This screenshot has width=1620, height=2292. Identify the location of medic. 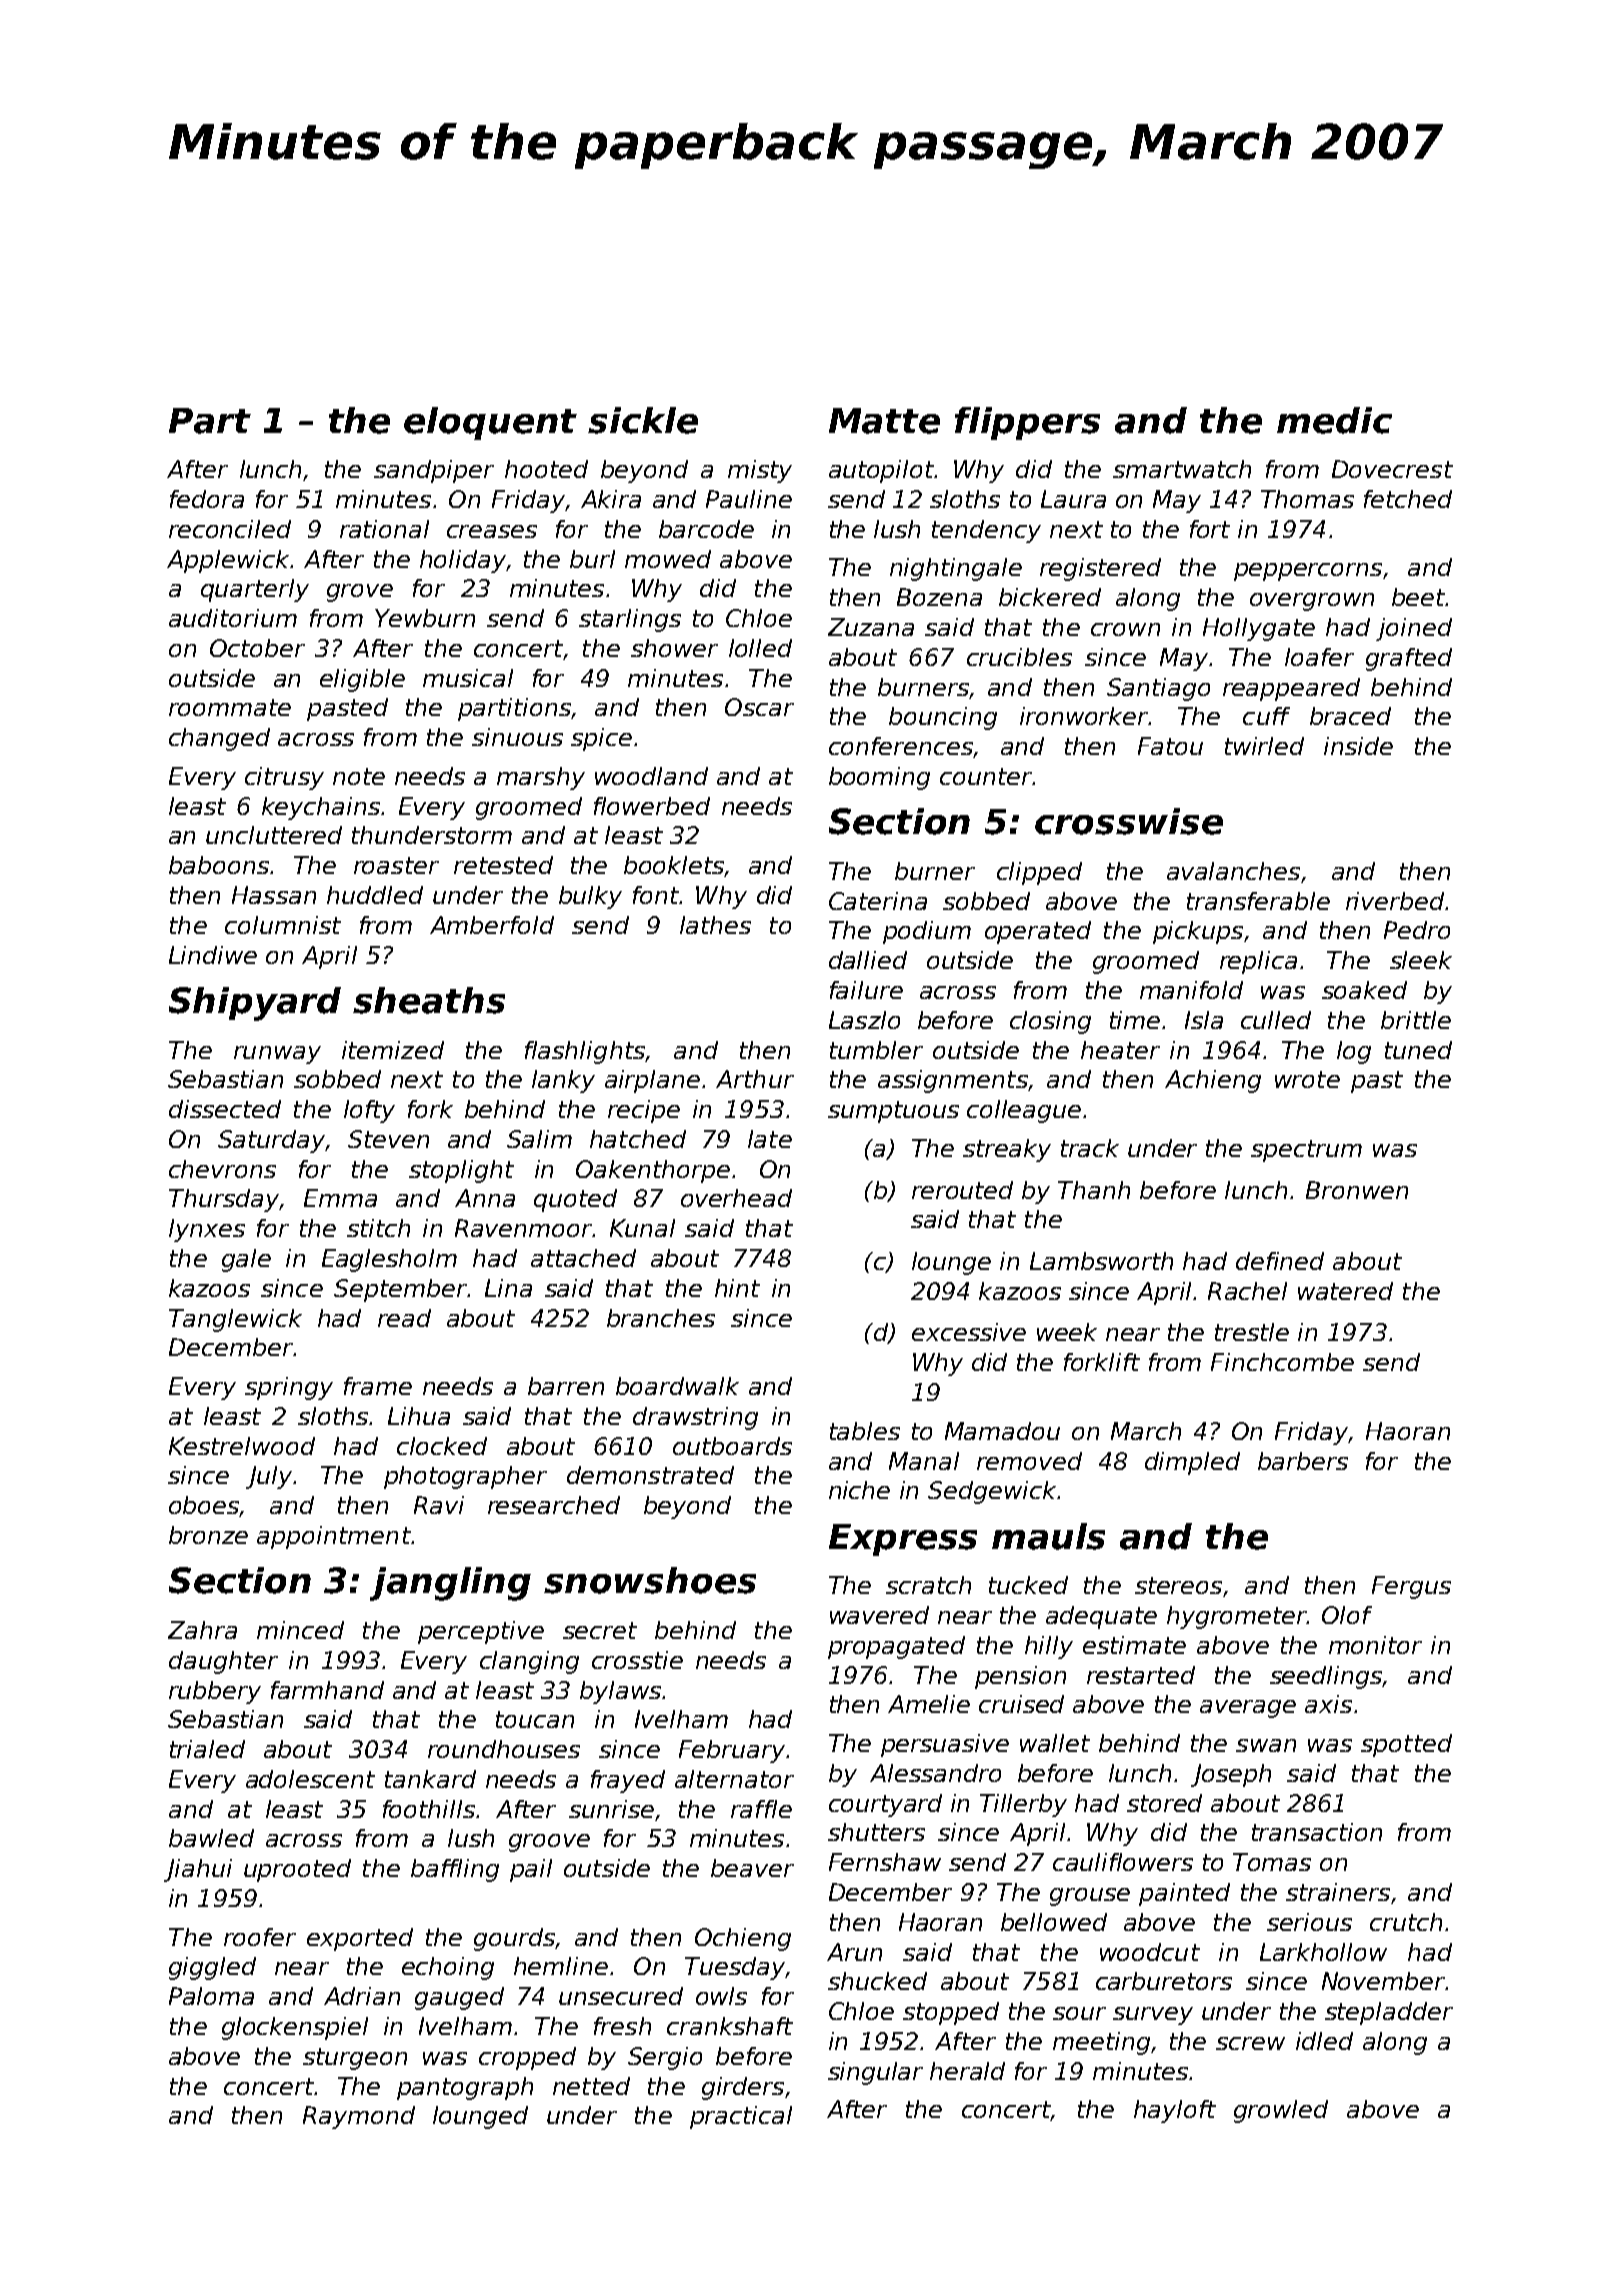
(1334, 420).
